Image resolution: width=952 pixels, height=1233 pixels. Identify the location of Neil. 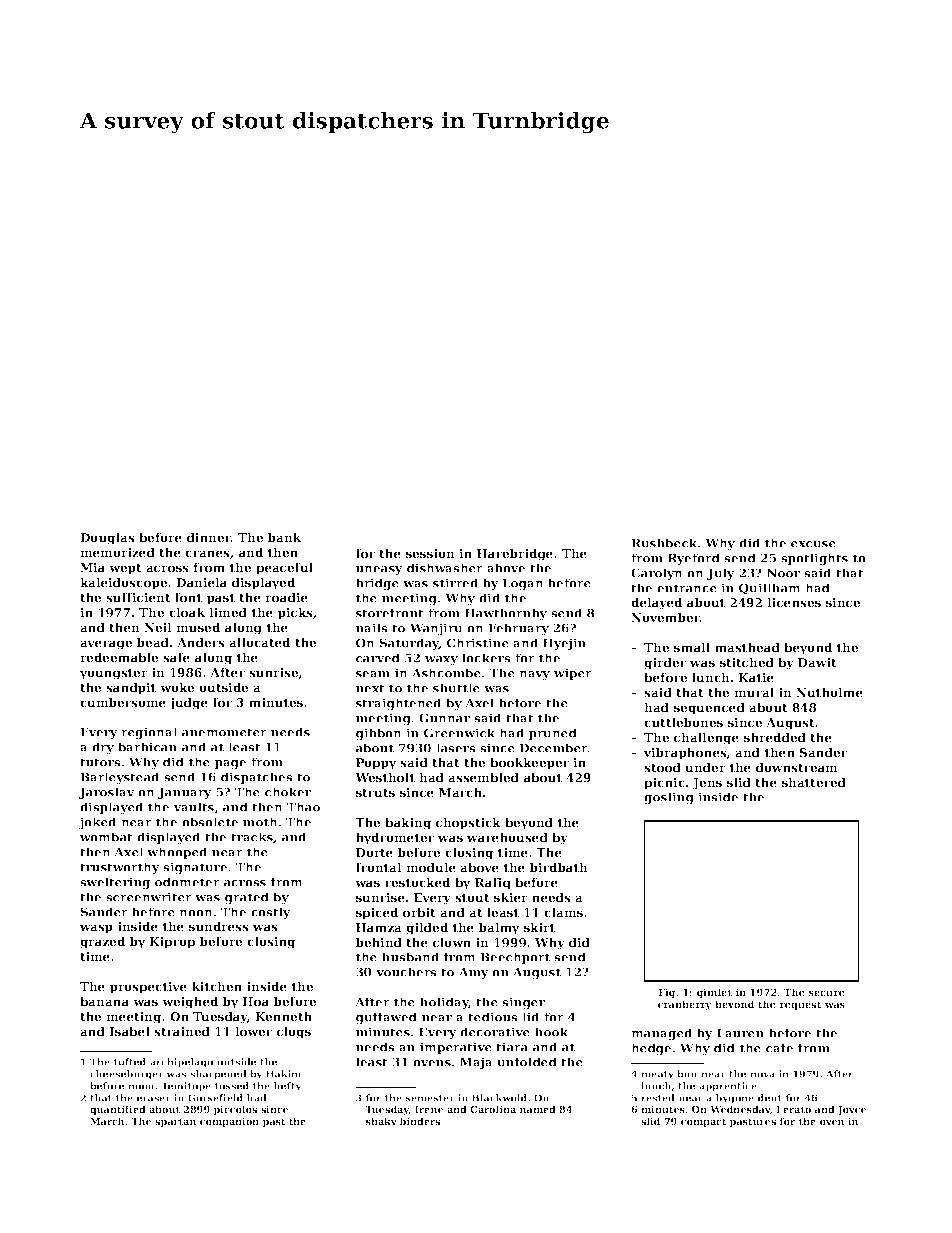
(158, 627).
